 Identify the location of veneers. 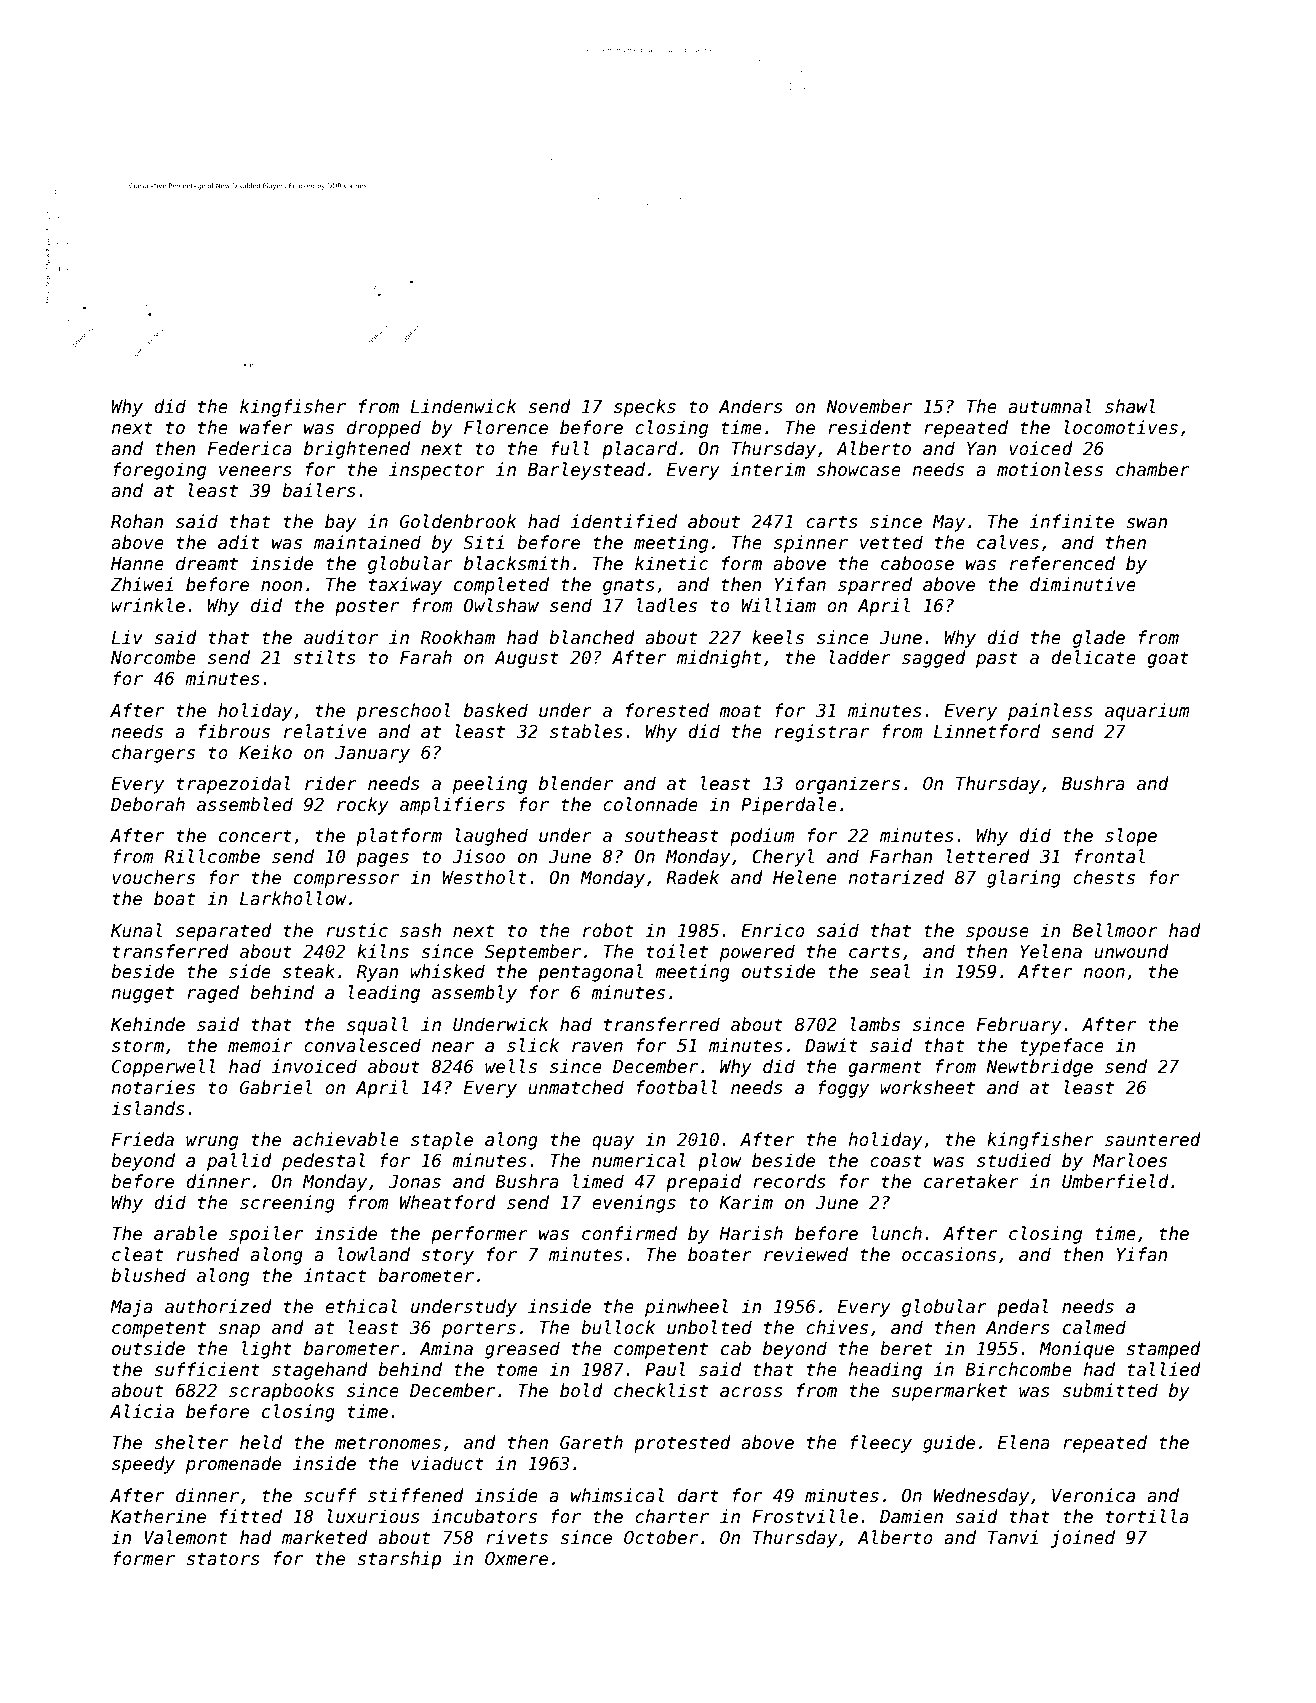
(255, 471).
